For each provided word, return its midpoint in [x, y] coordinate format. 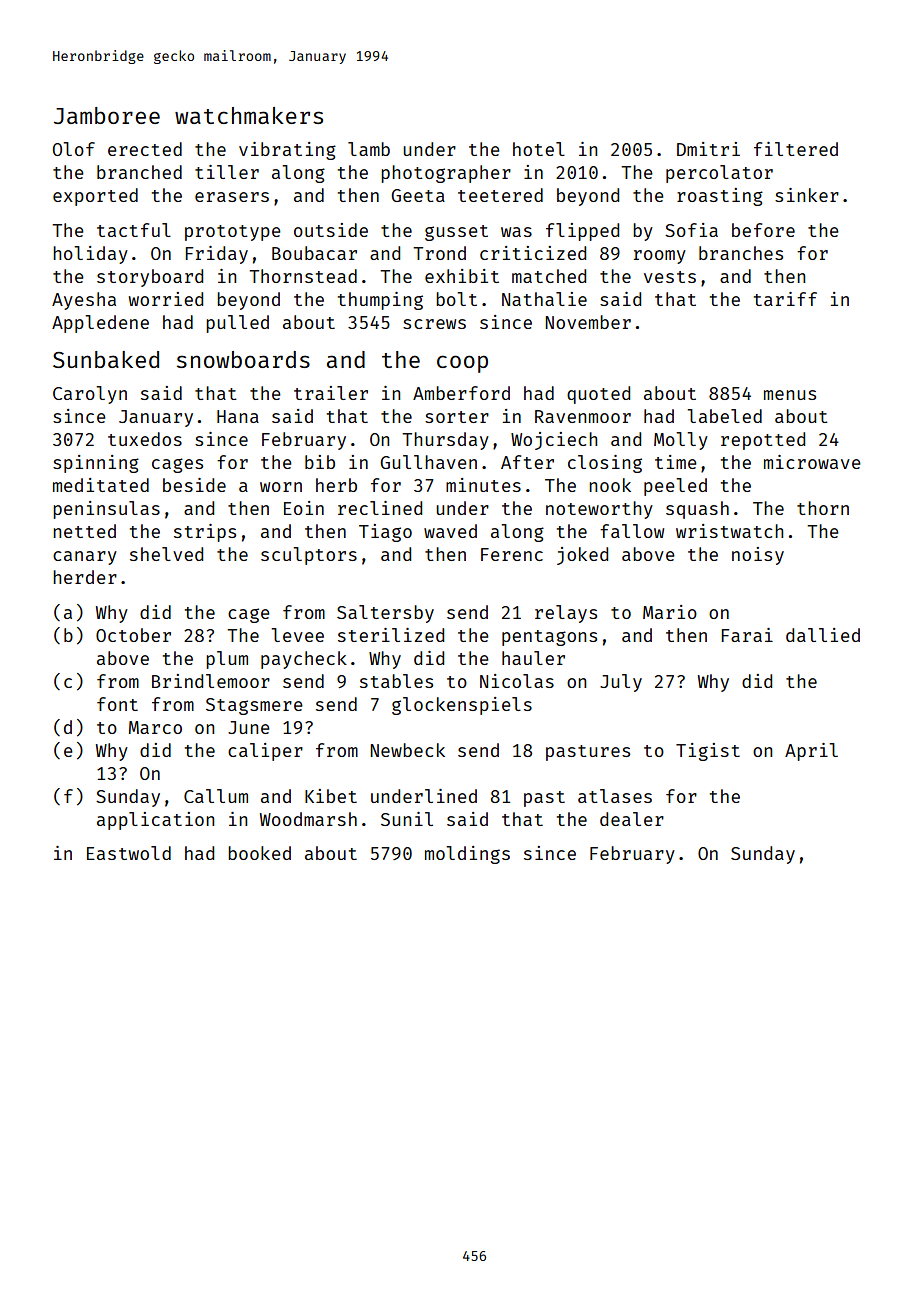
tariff [785, 299]
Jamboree [107, 115]
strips [205, 533]
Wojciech [554, 441]
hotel [539, 149]
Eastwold [129, 853]
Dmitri [708, 149]
